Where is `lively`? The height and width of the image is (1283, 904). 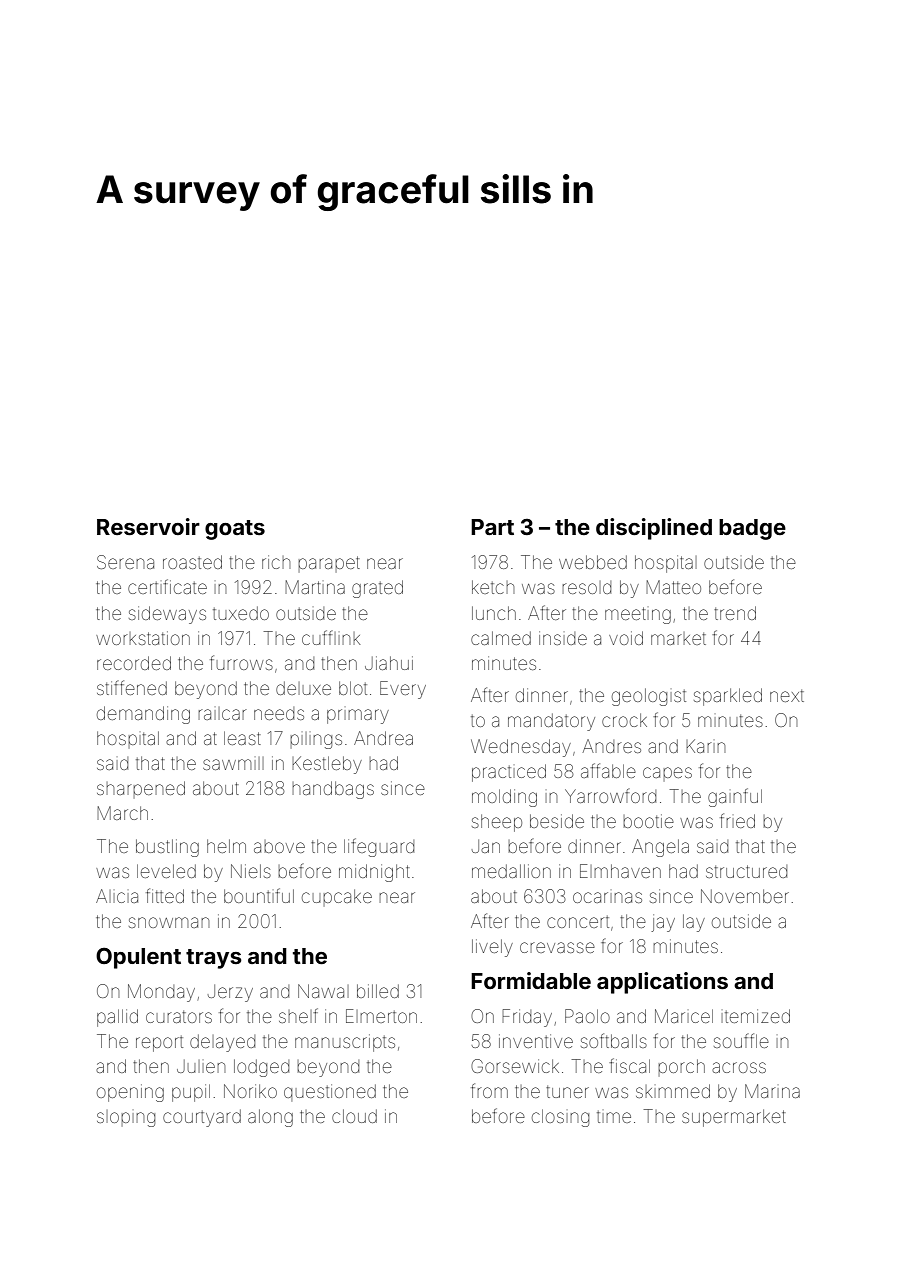
lively is located at coordinates (492, 948).
